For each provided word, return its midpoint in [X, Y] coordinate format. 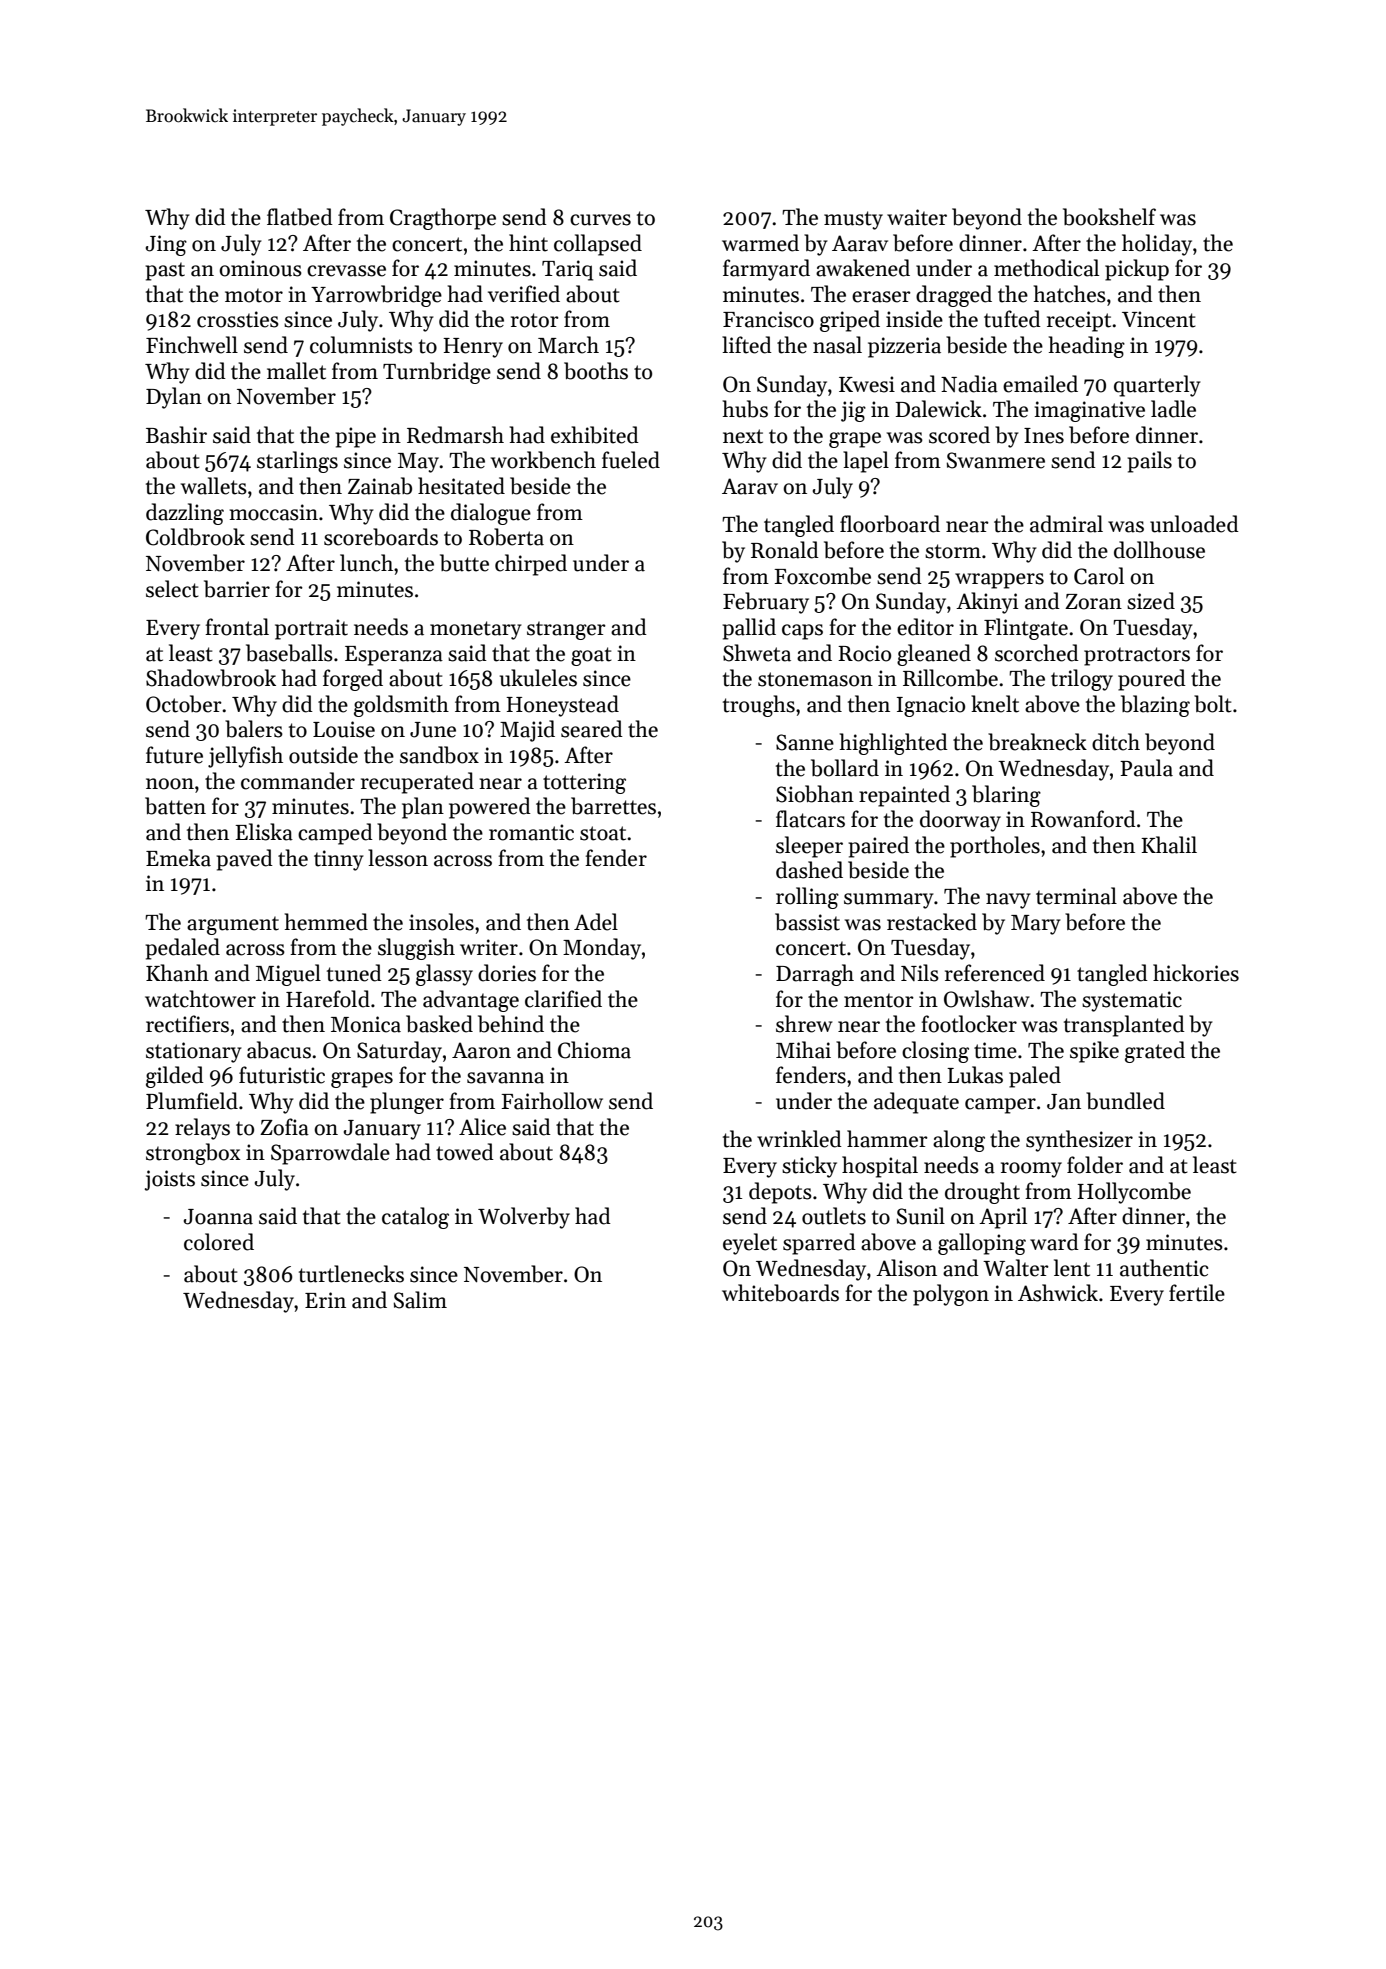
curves [600, 220]
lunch [366, 563]
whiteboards [780, 1293]
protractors [1137, 656]
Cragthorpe [443, 219]
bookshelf [1109, 217]
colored [219, 1242]
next [743, 436]
